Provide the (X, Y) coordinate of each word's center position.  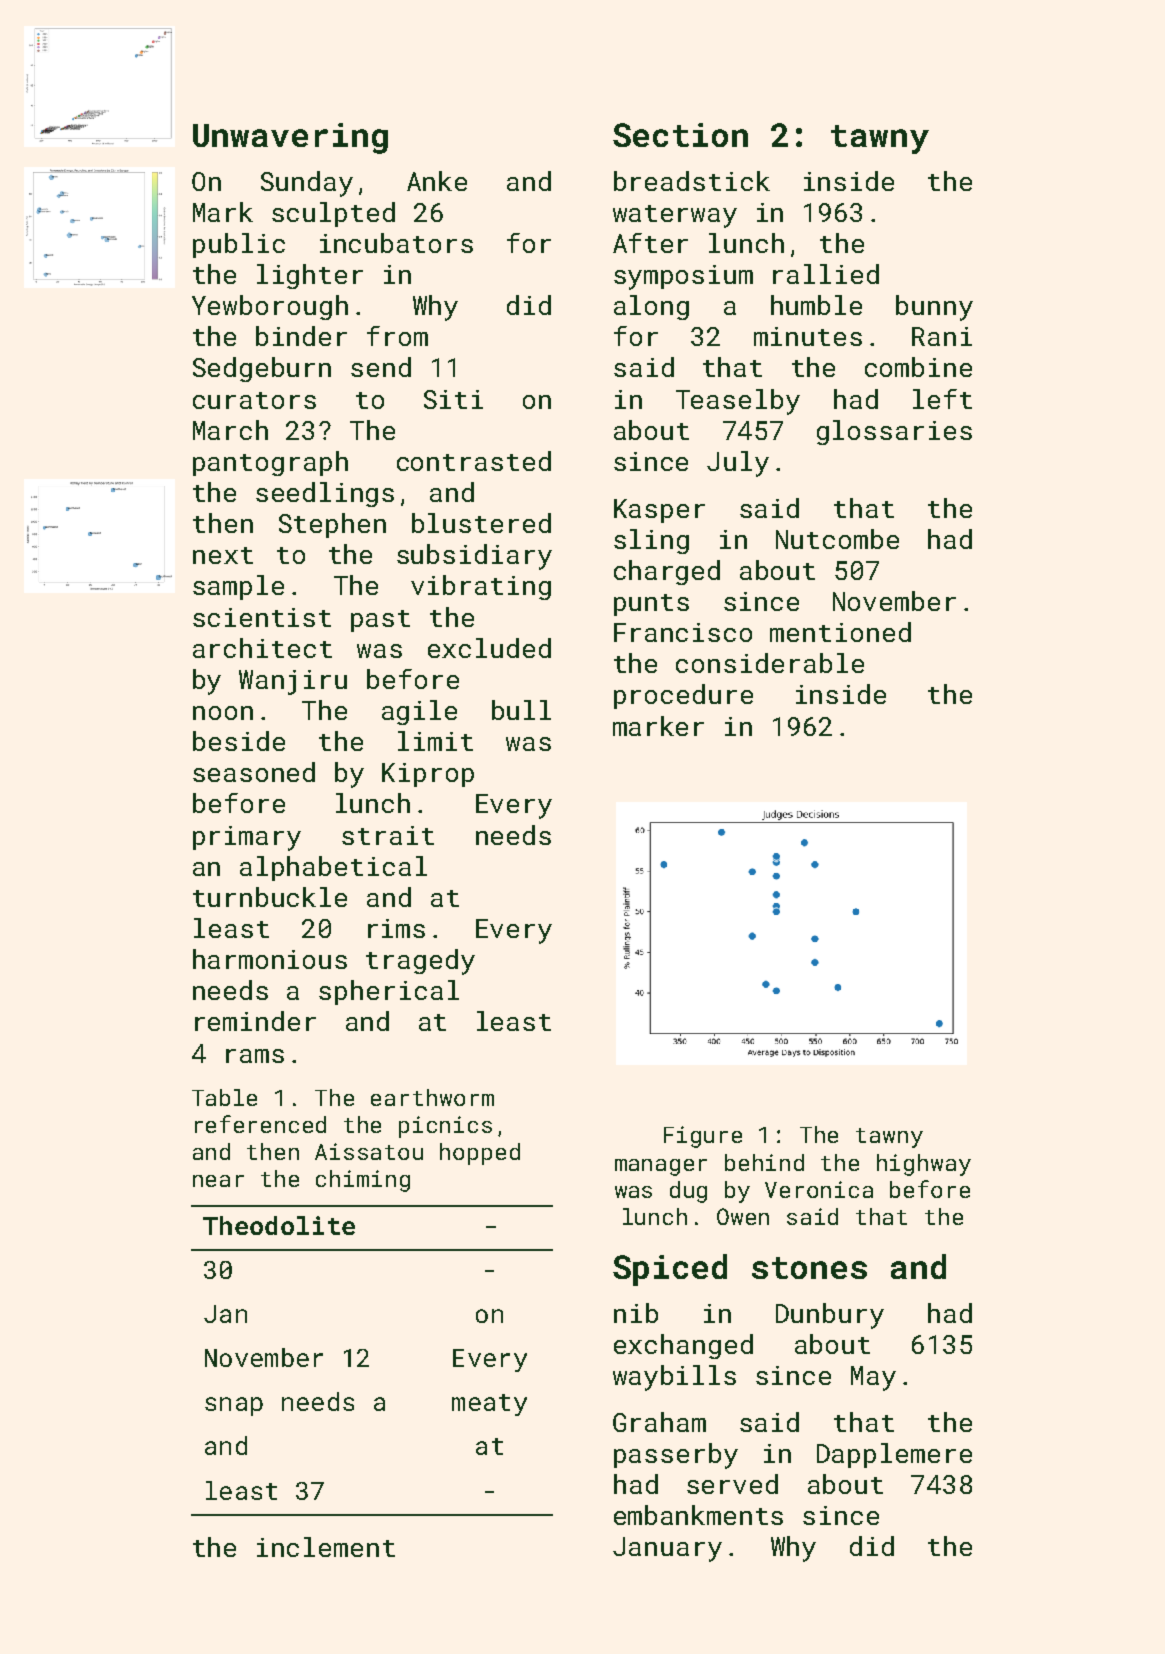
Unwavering (290, 138)
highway (924, 1165)
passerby (676, 1456)
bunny (934, 308)
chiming (363, 1181)
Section (680, 135)
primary (247, 838)
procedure (683, 696)
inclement (326, 1547)
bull (521, 710)
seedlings (325, 494)
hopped (480, 1154)
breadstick (692, 181)
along (651, 307)
